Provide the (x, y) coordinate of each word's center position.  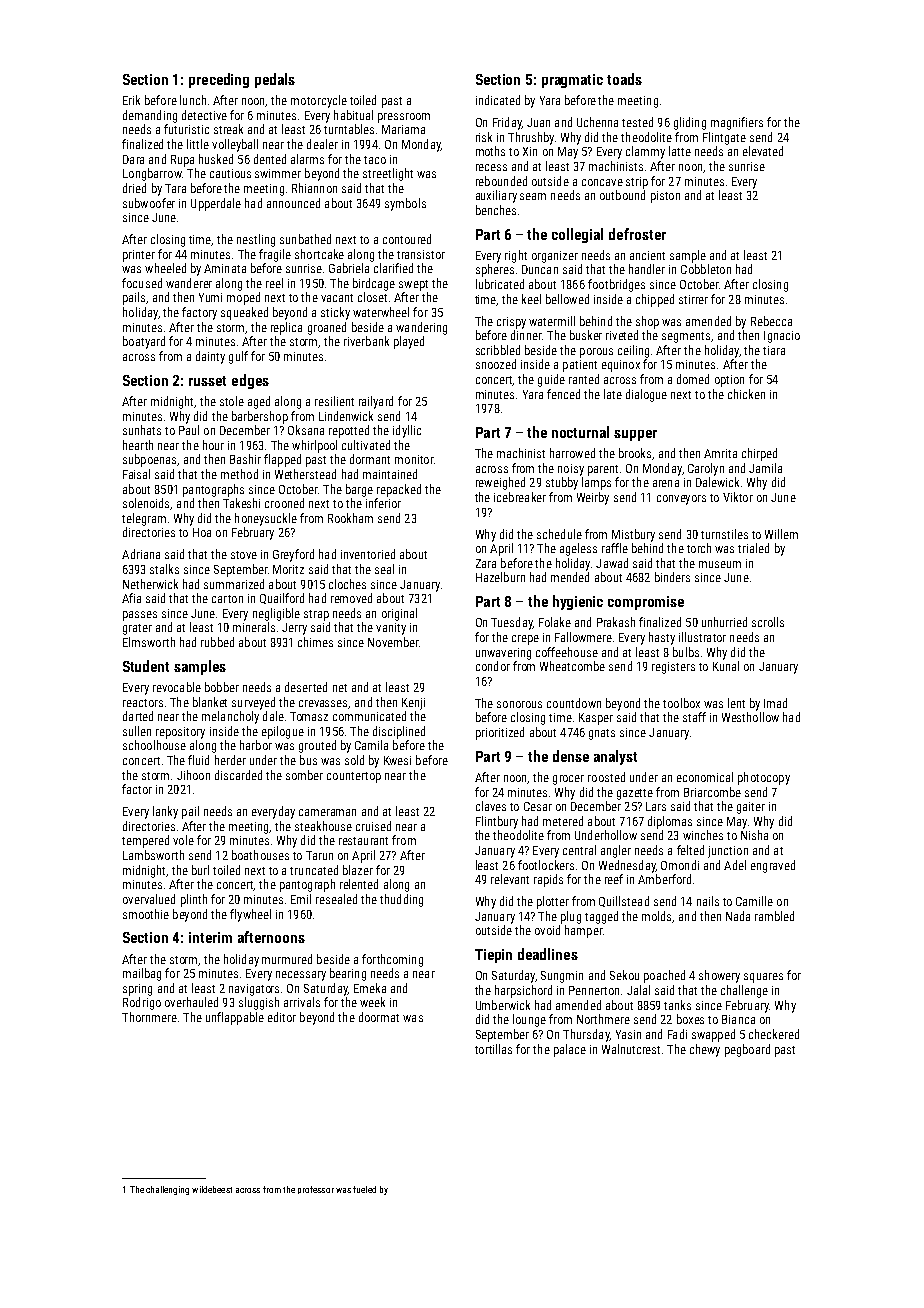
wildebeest (212, 1189)
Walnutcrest (631, 1049)
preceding (219, 80)
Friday (507, 123)
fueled (364, 1189)
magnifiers (737, 123)
